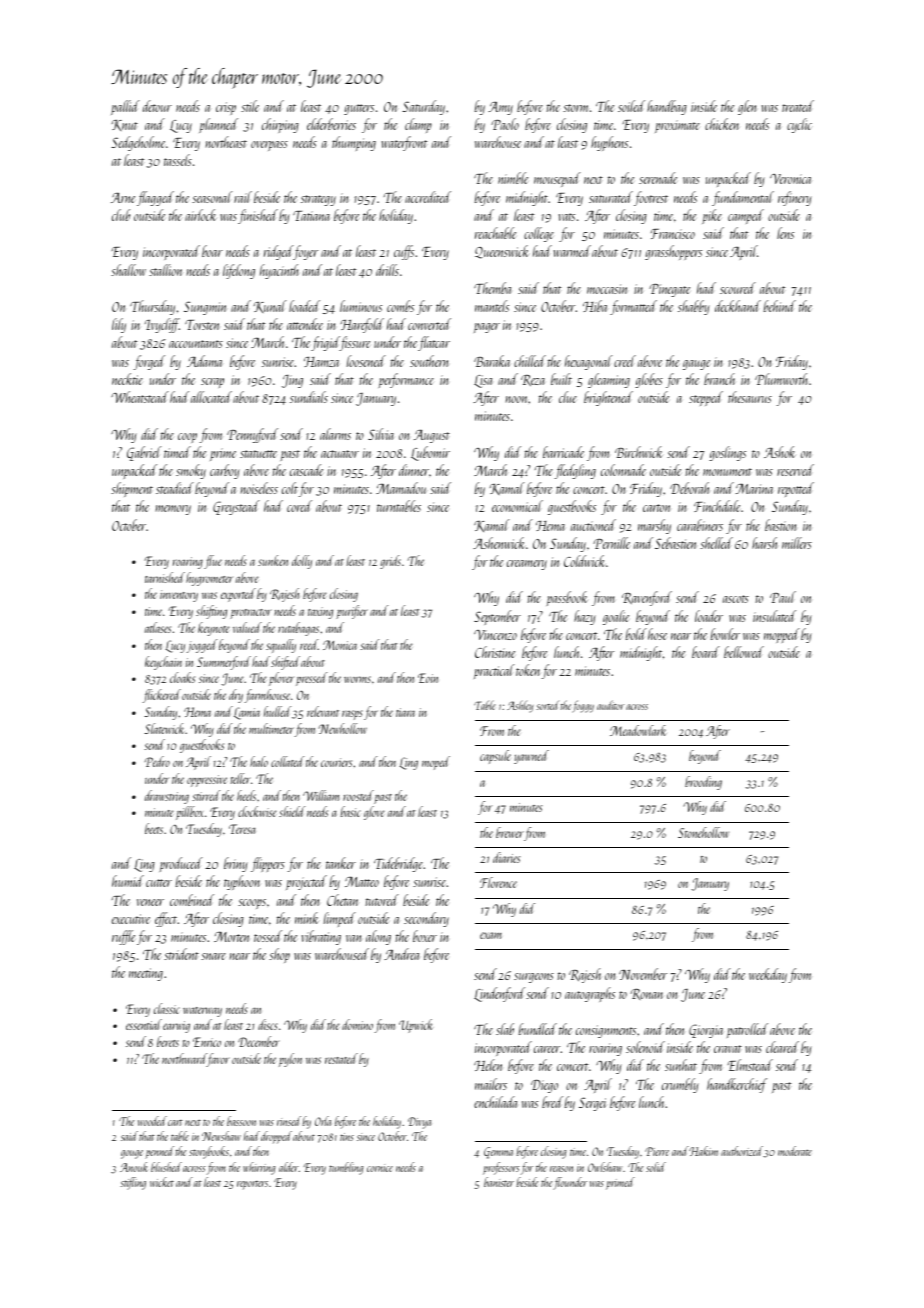  What do you see at coordinates (795, 198) in the screenshot?
I see `refinery` at bounding box center [795, 198].
